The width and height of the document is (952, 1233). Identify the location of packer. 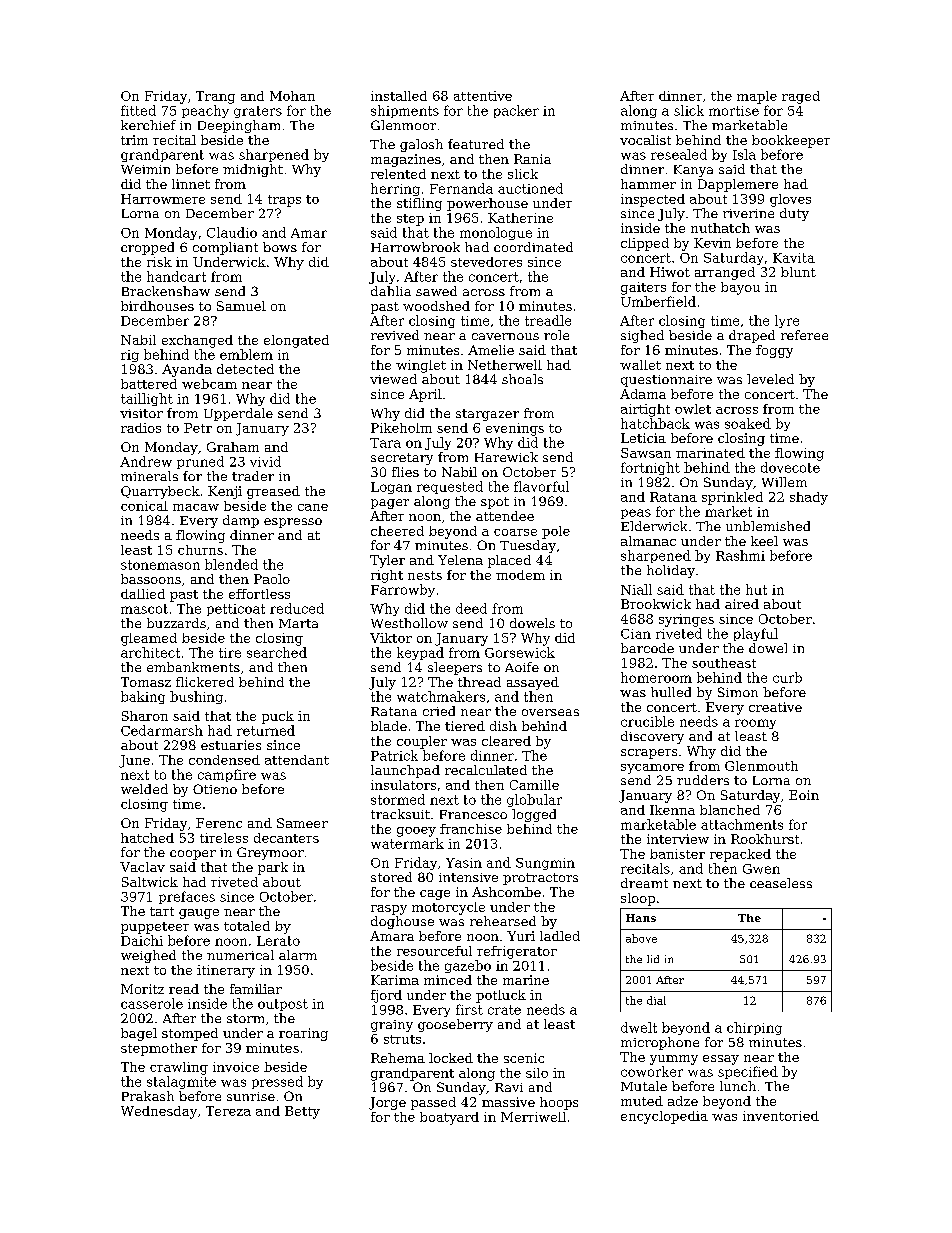
(516, 111).
